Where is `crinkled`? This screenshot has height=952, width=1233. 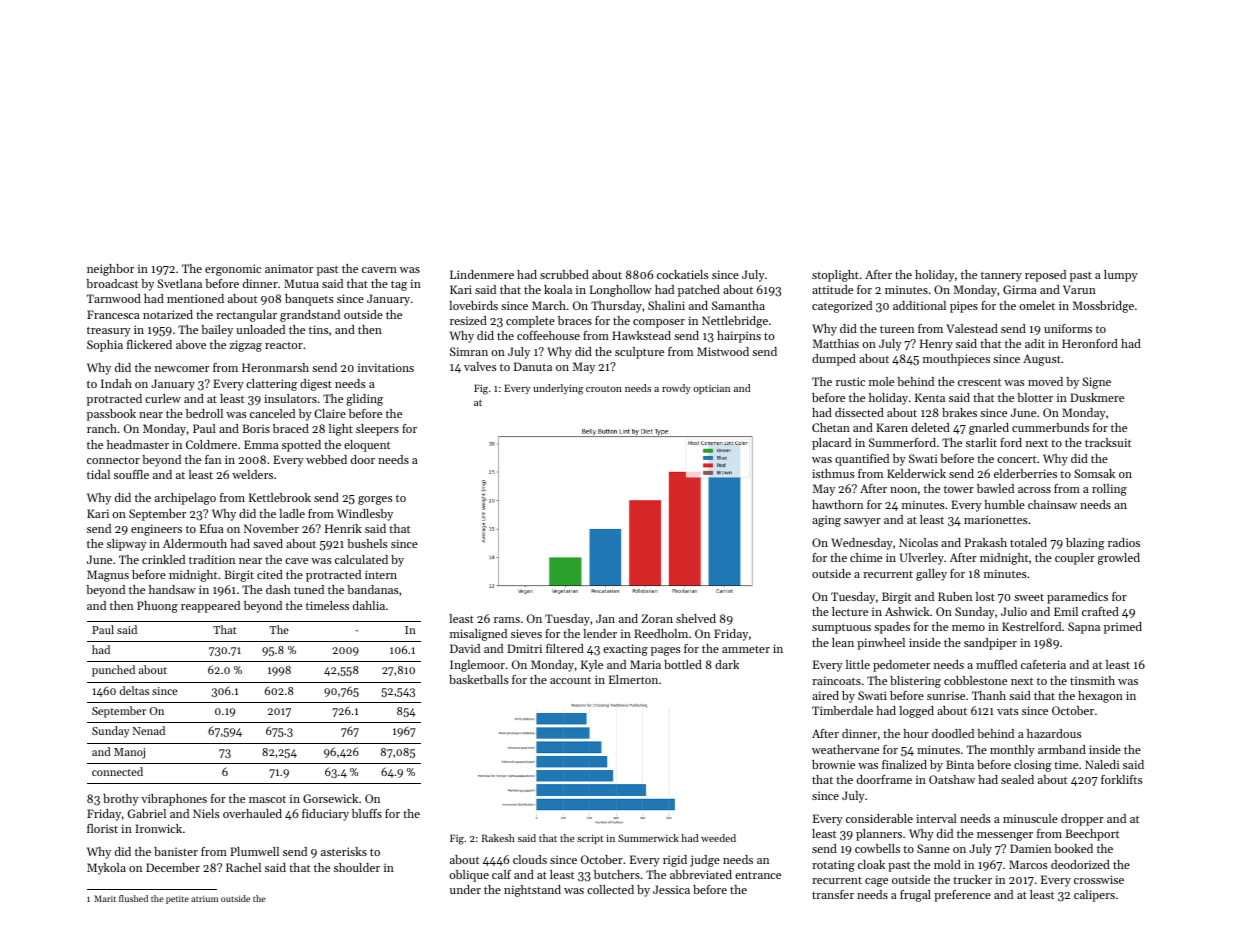 crinkled is located at coordinates (163, 559).
